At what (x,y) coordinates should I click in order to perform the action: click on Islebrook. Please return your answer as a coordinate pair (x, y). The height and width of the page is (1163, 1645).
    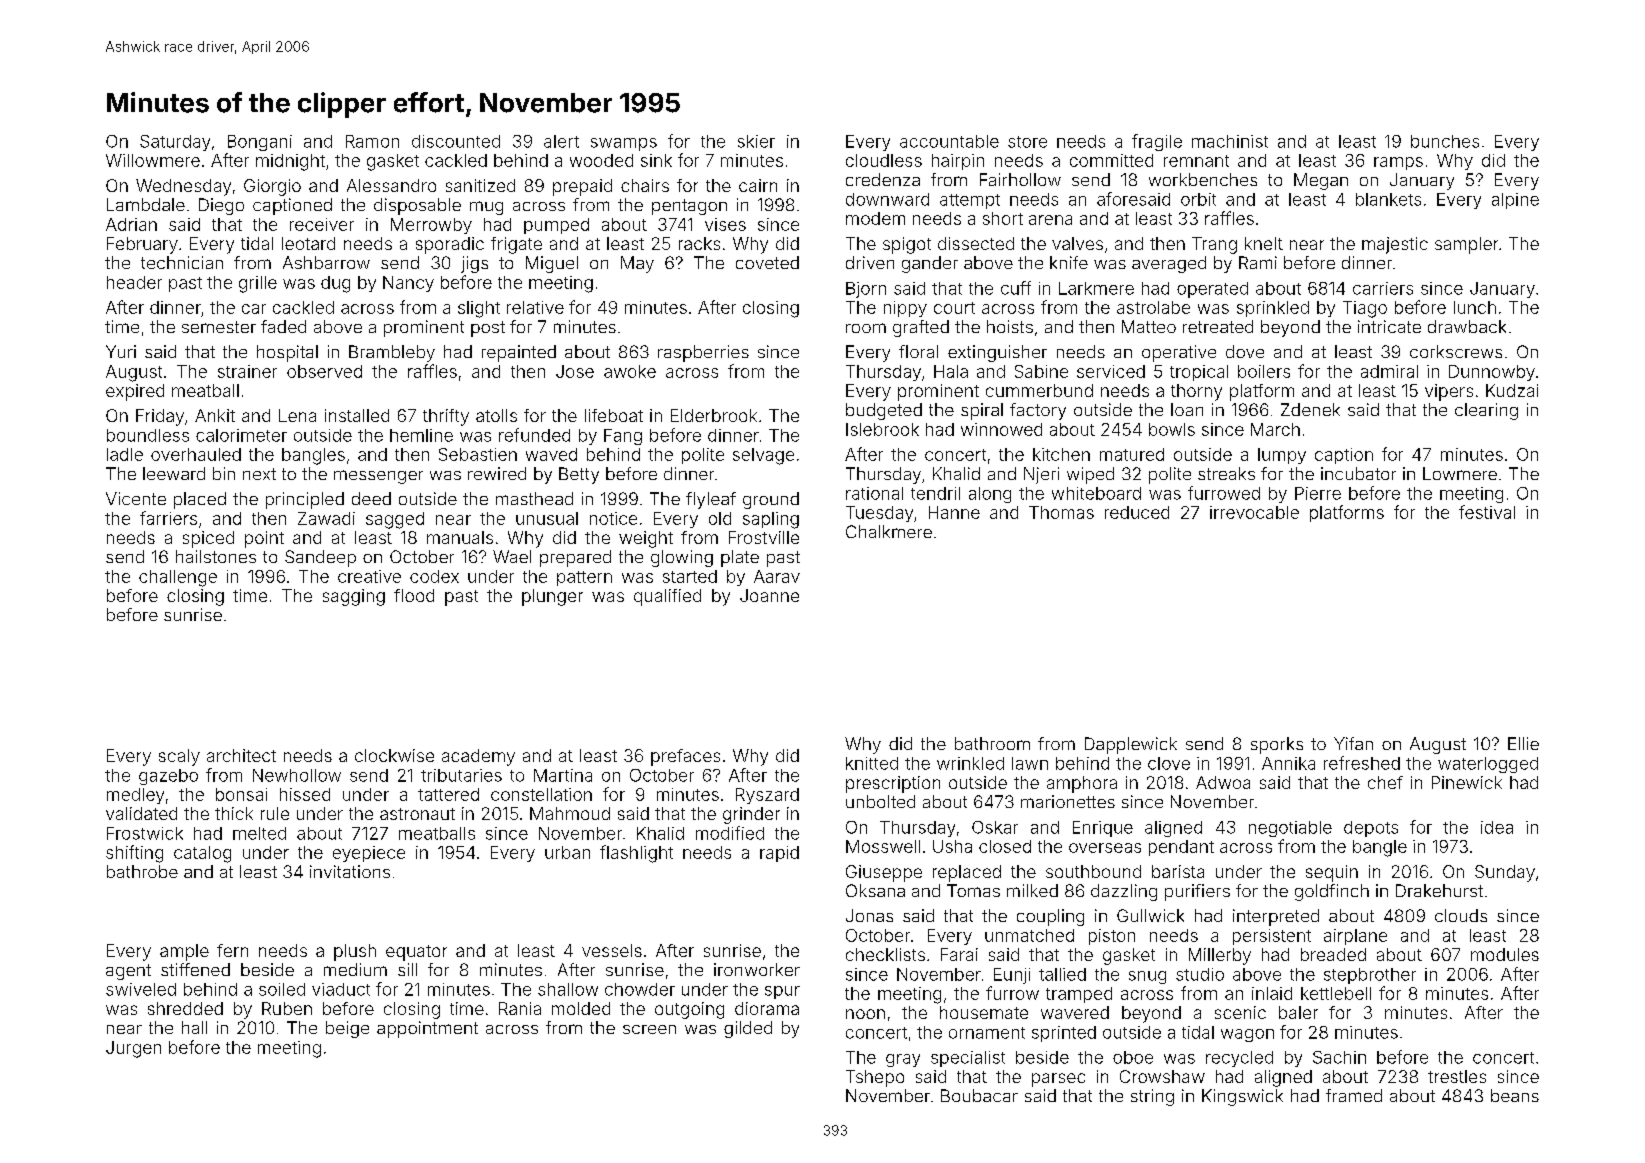
    Looking at the image, I should click on (882, 429).
